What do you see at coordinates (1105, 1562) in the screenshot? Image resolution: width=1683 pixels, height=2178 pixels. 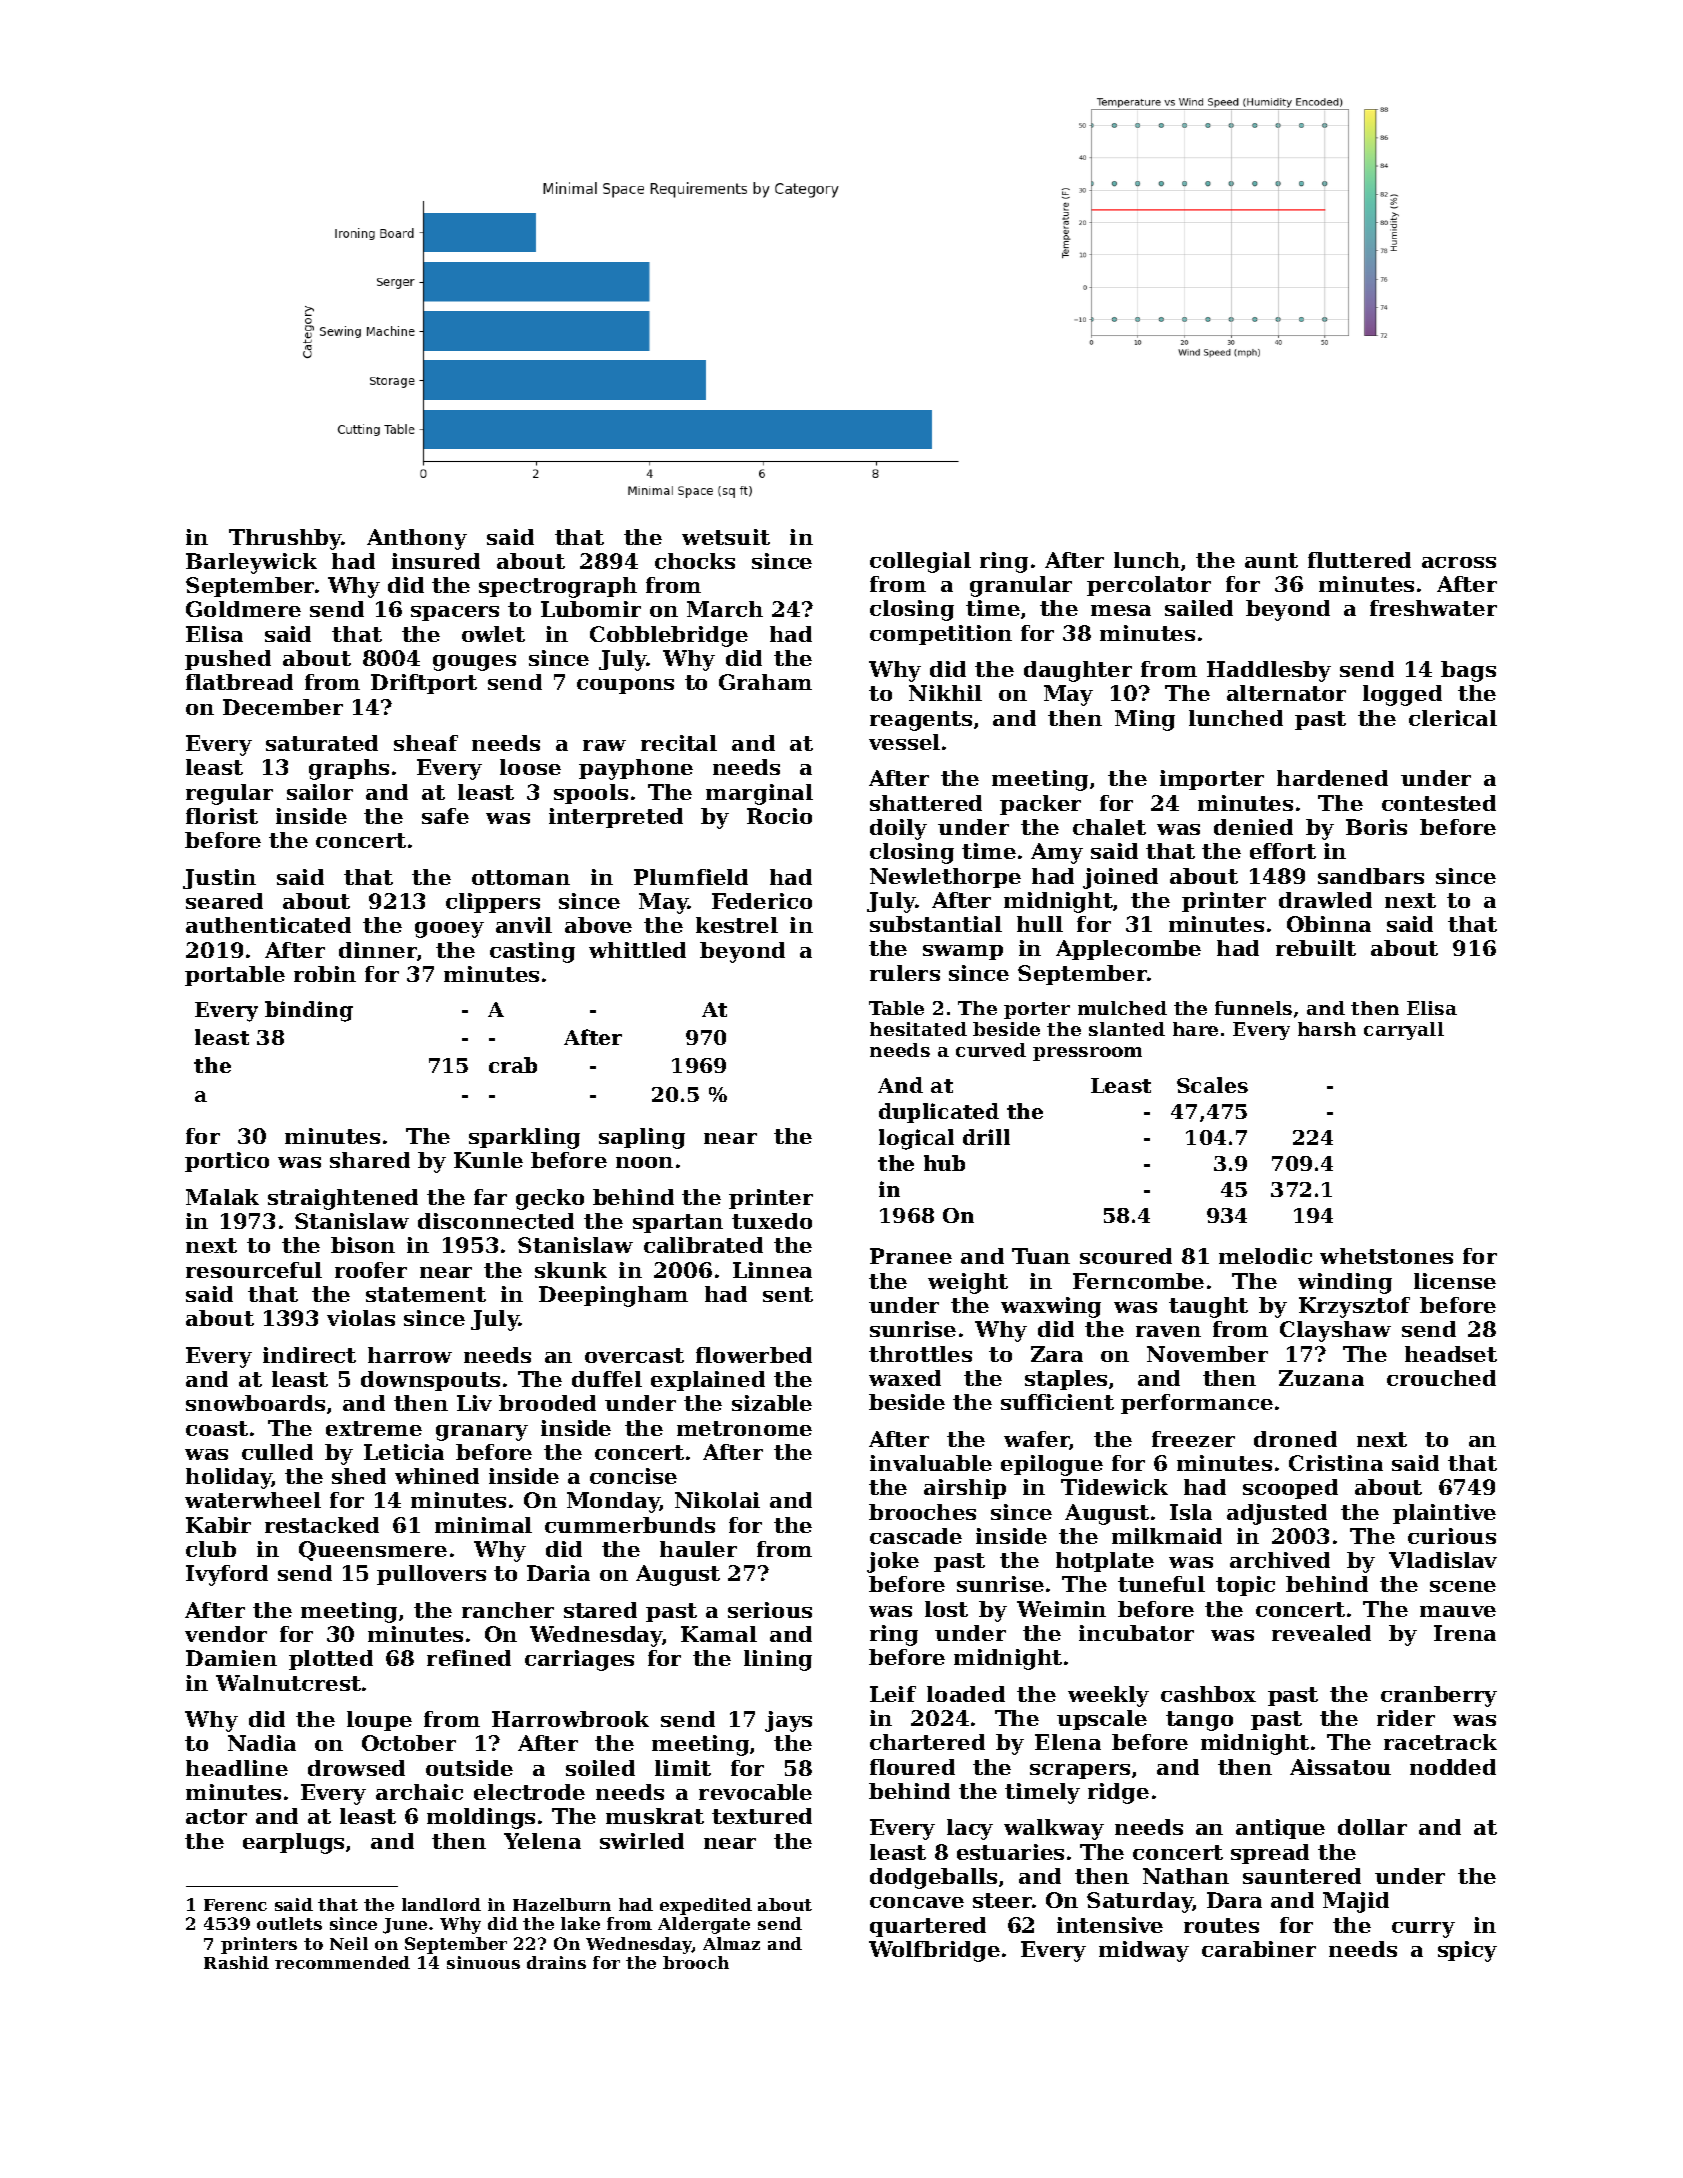 I see `hotplate` at bounding box center [1105, 1562].
